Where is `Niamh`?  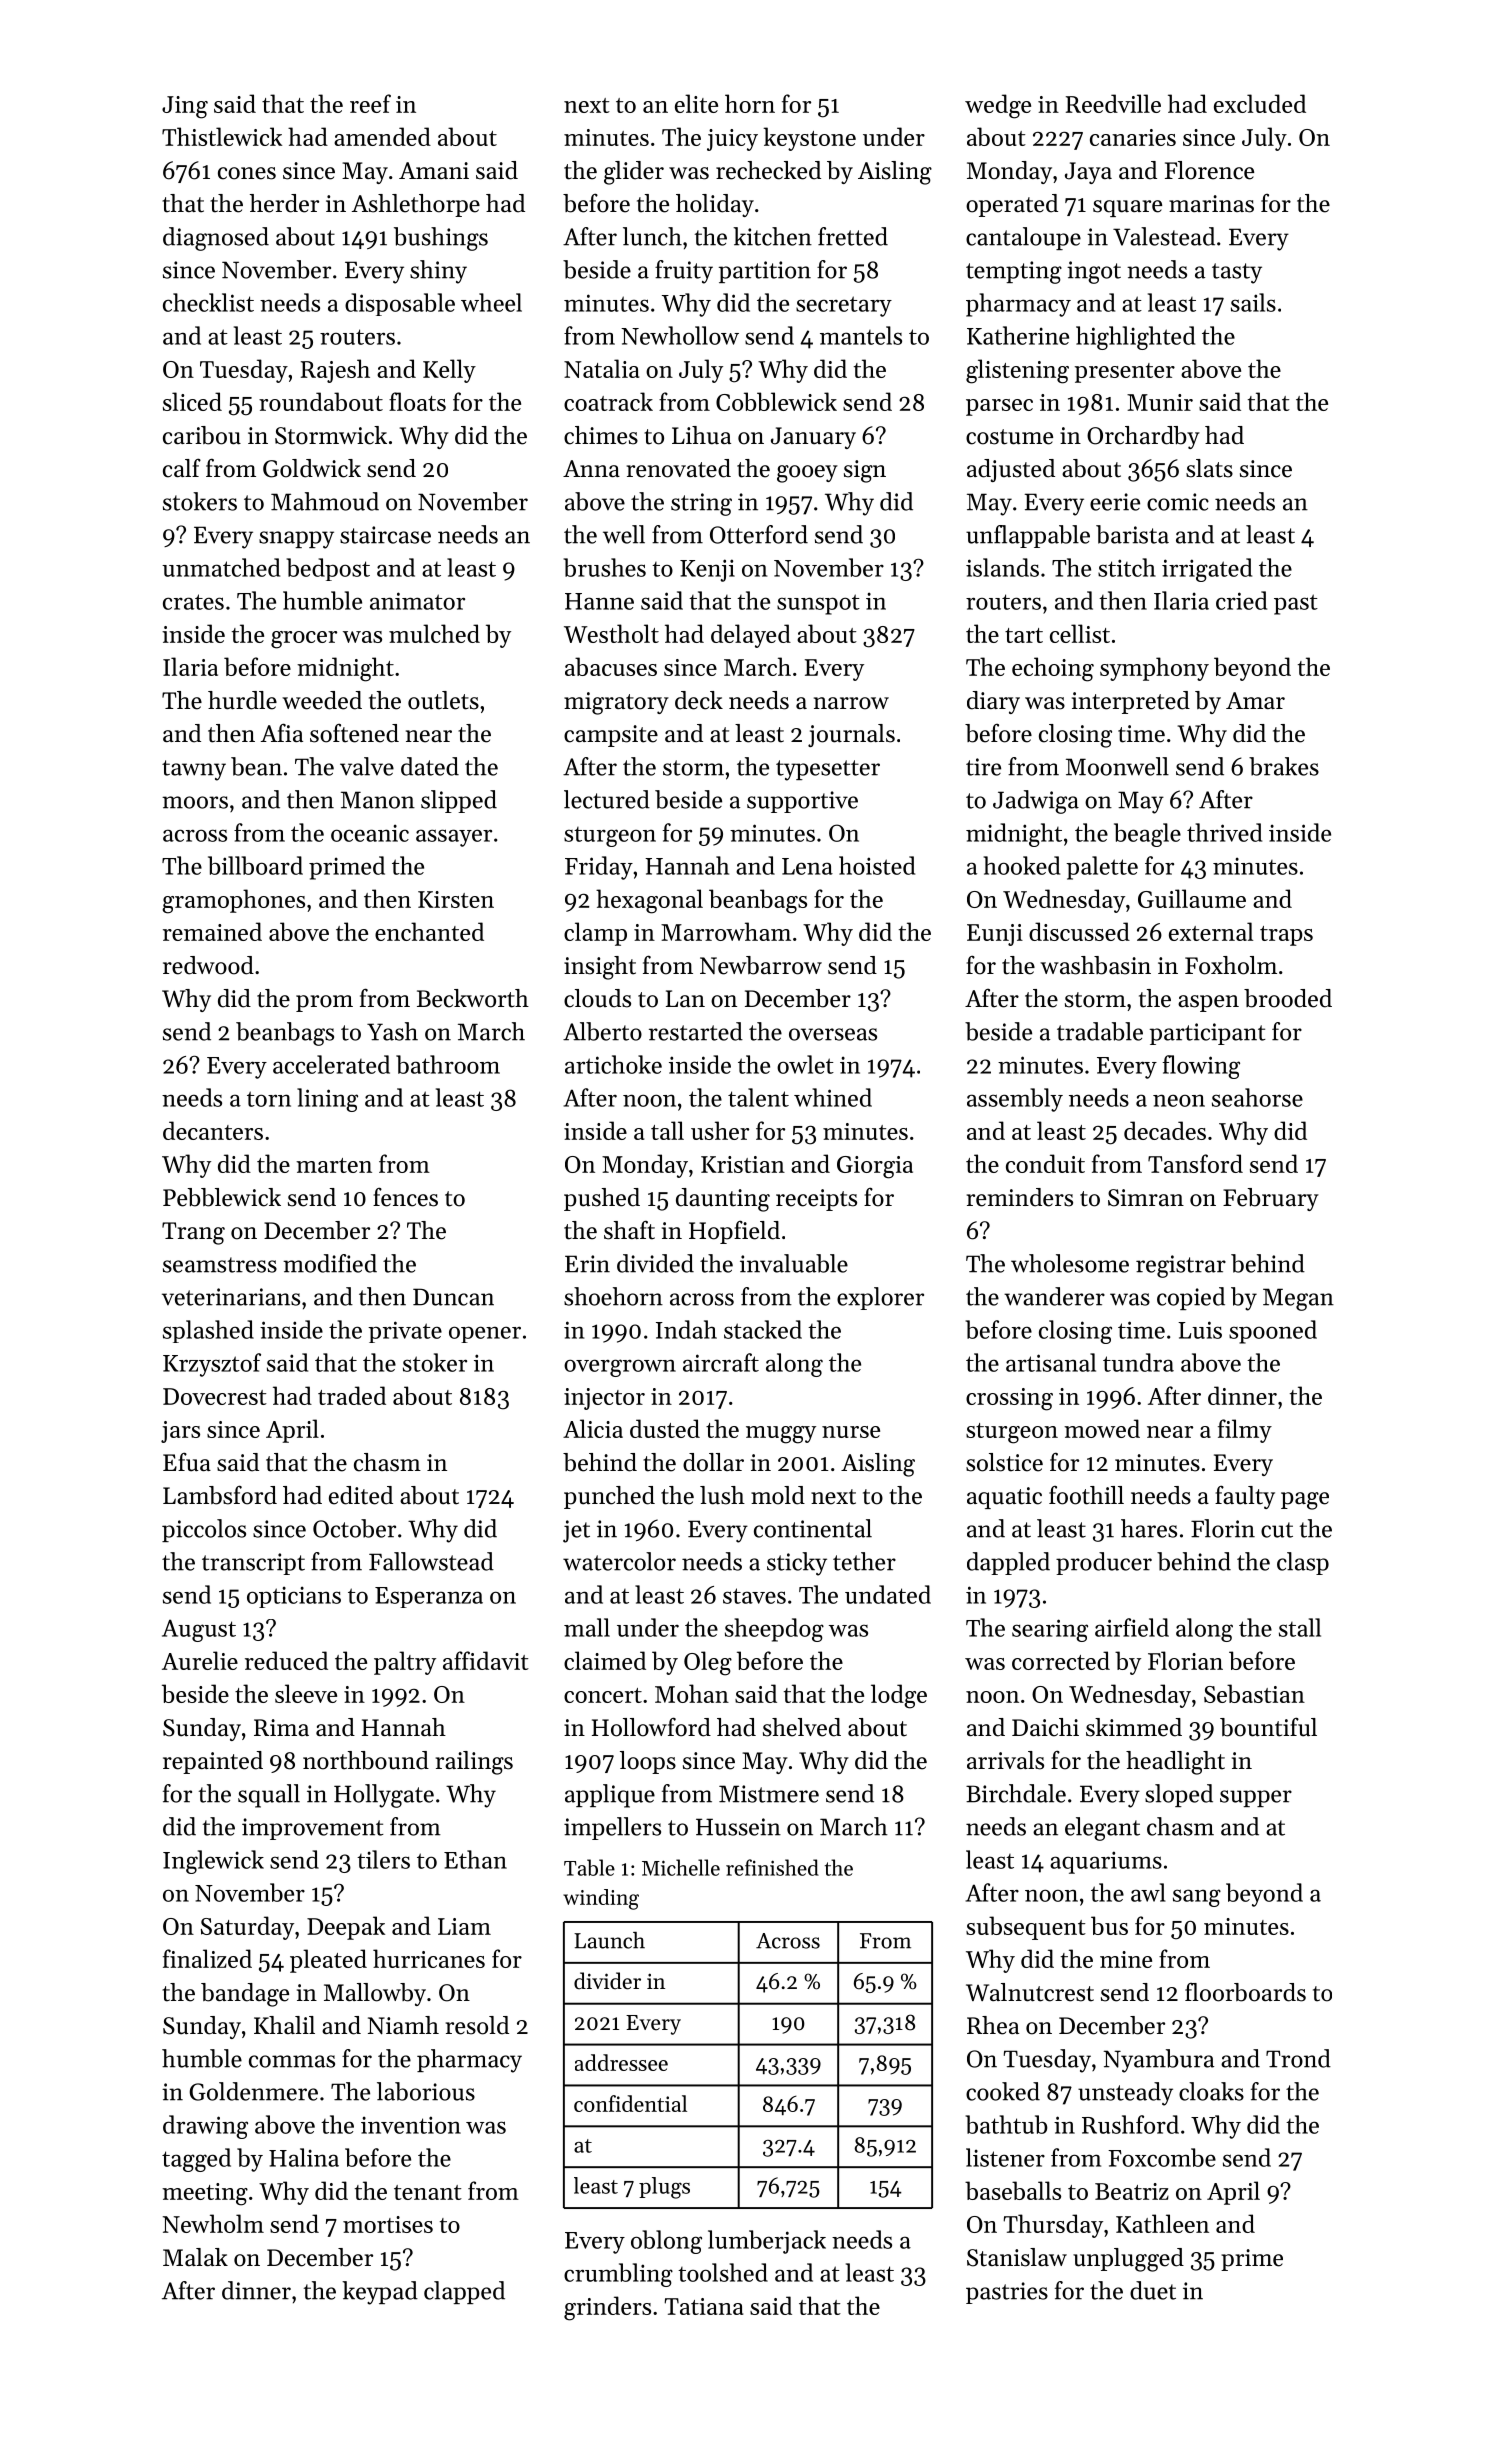 Niamh is located at coordinates (403, 2025).
